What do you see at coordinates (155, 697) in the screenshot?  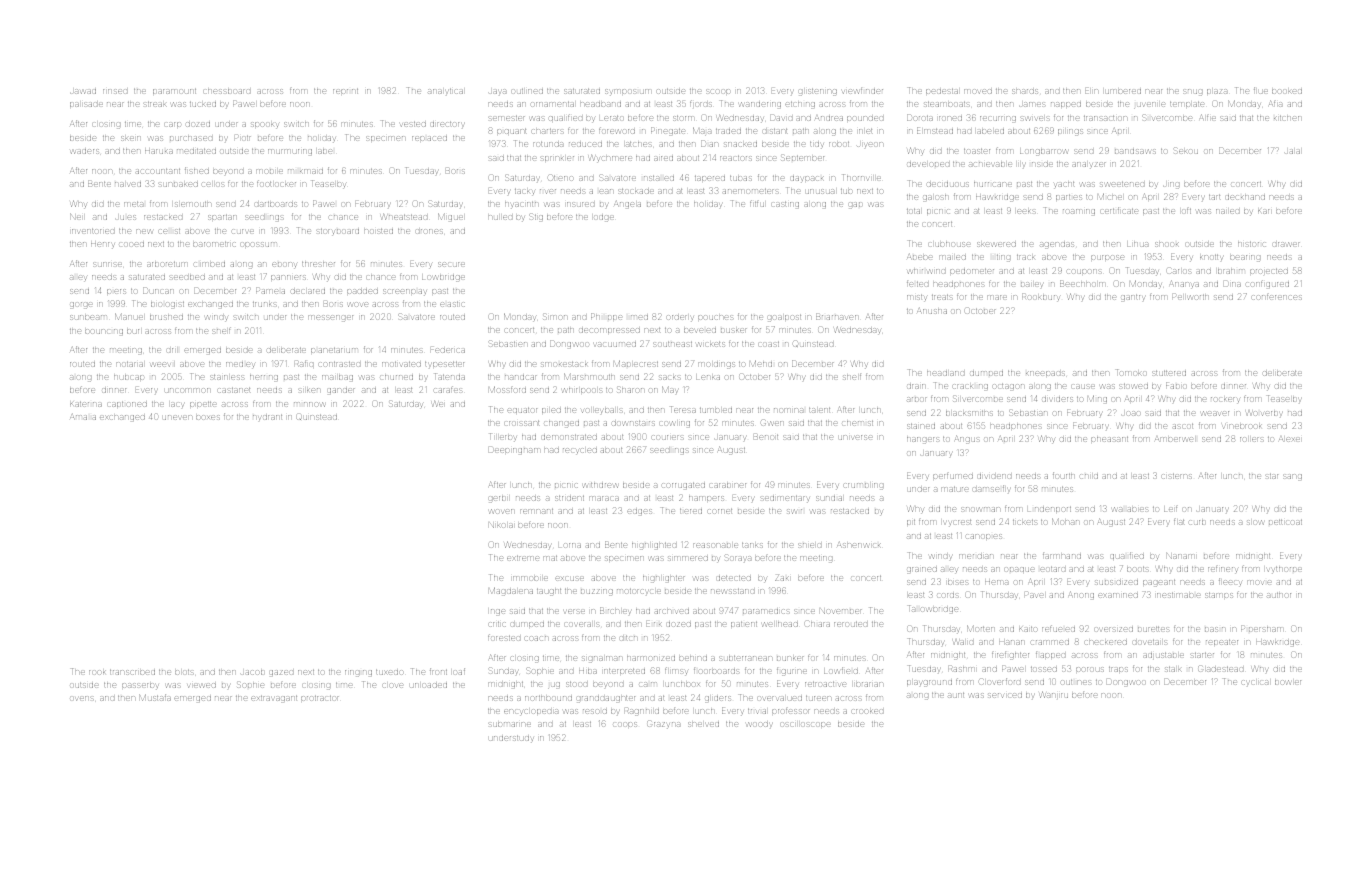 I see `Mustafa` at bounding box center [155, 697].
